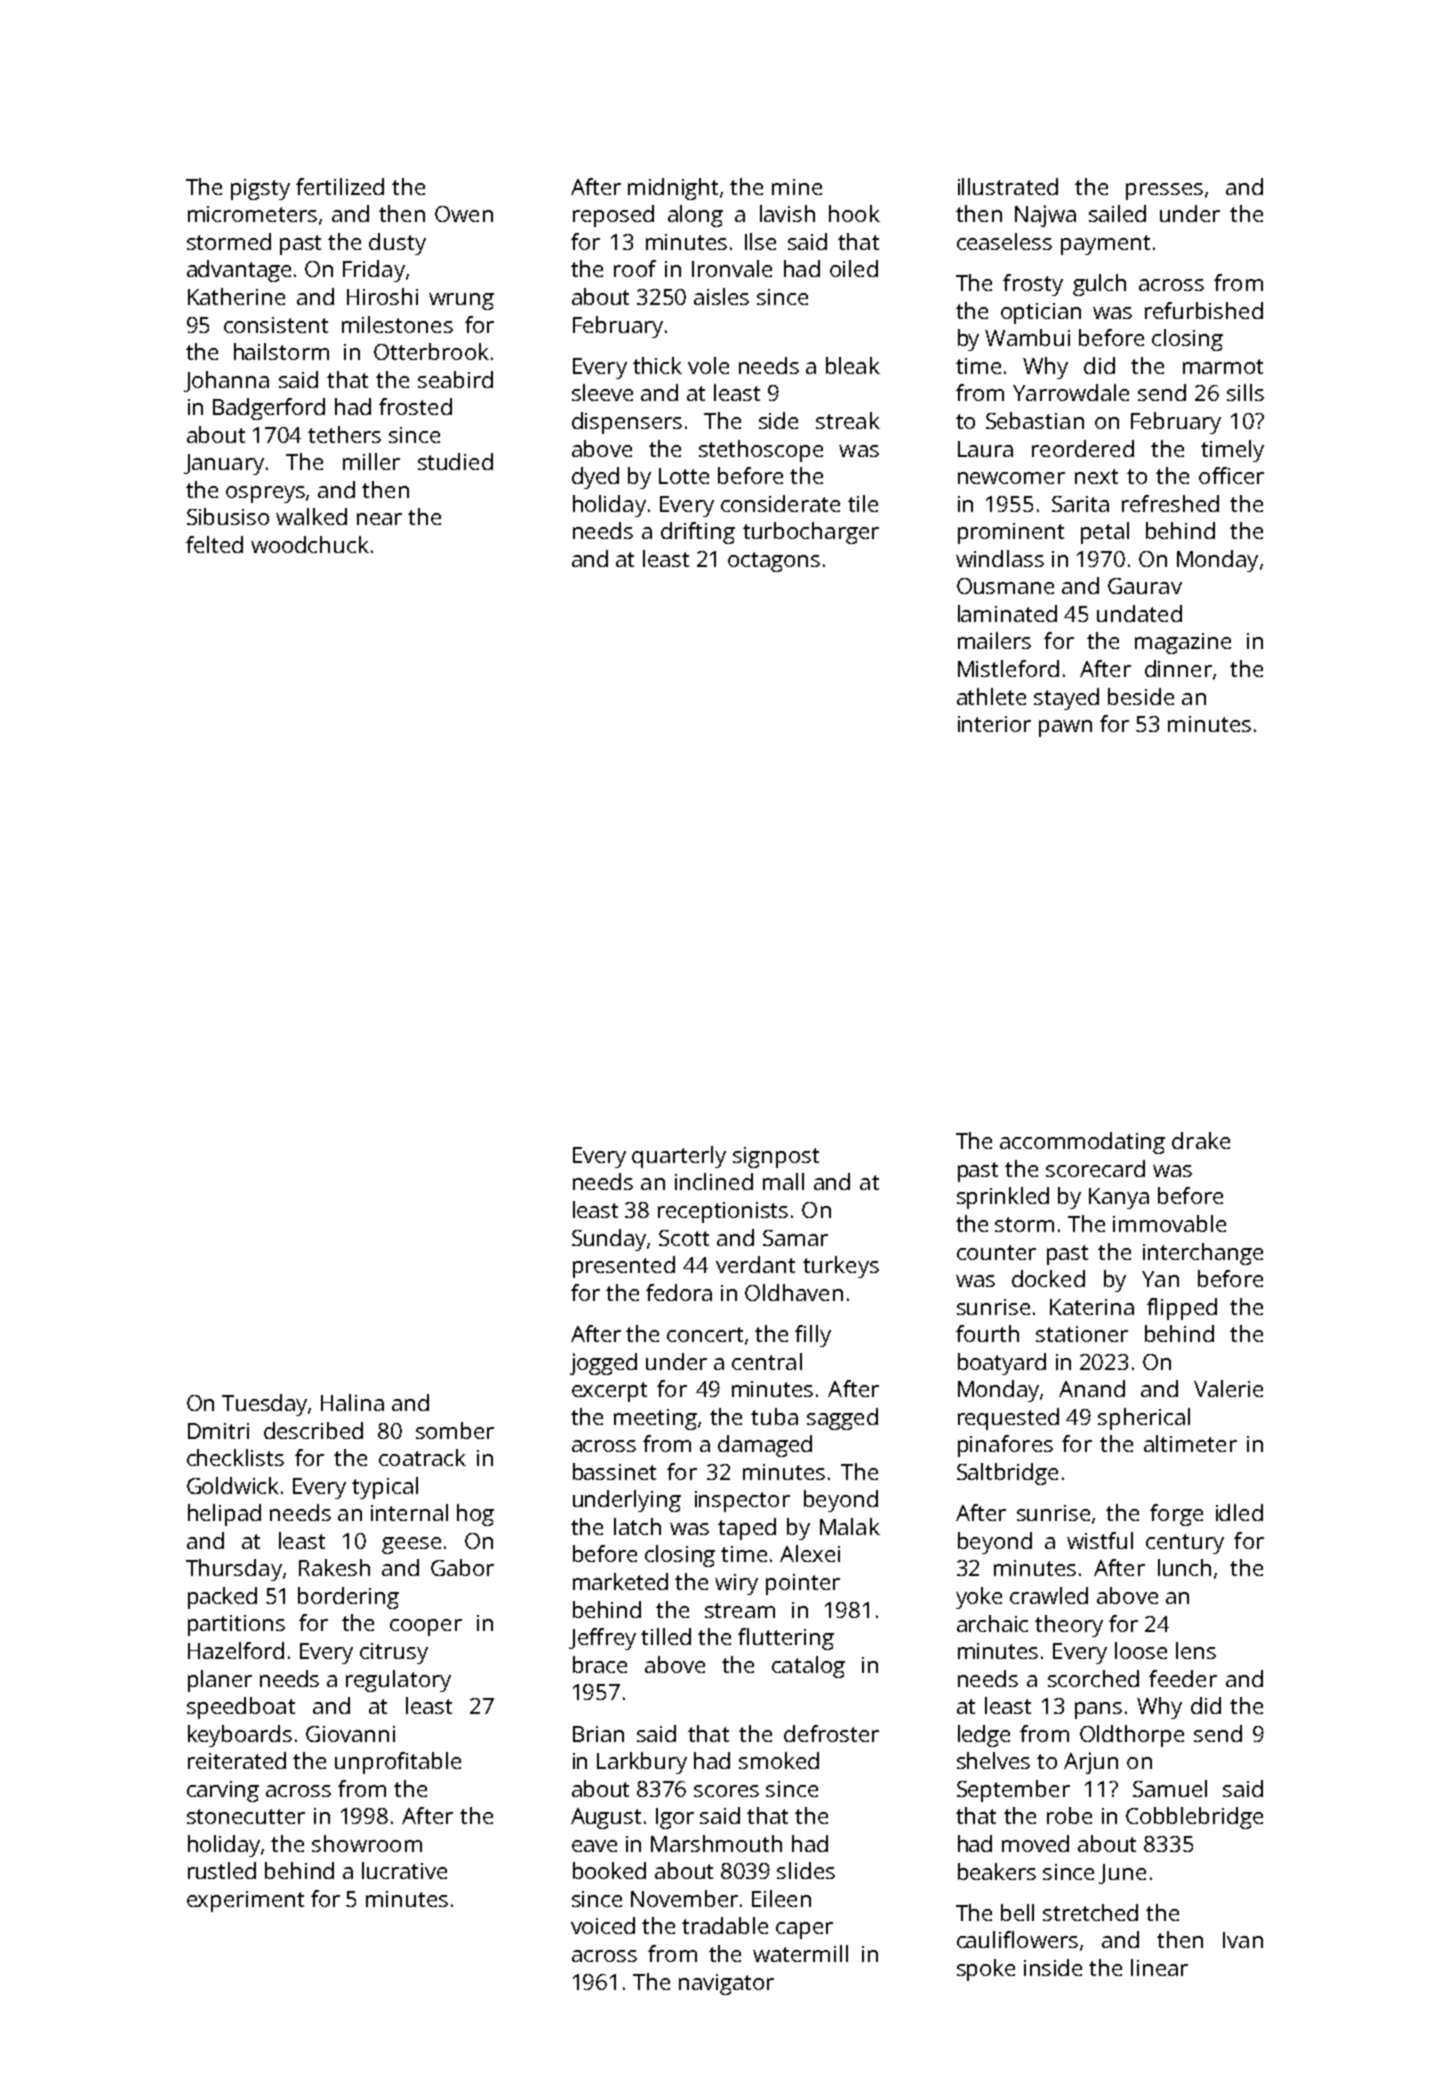 The width and height of the screenshot is (1450, 2100). What do you see at coordinates (1184, 1567) in the screenshot?
I see `lunch` at bounding box center [1184, 1567].
